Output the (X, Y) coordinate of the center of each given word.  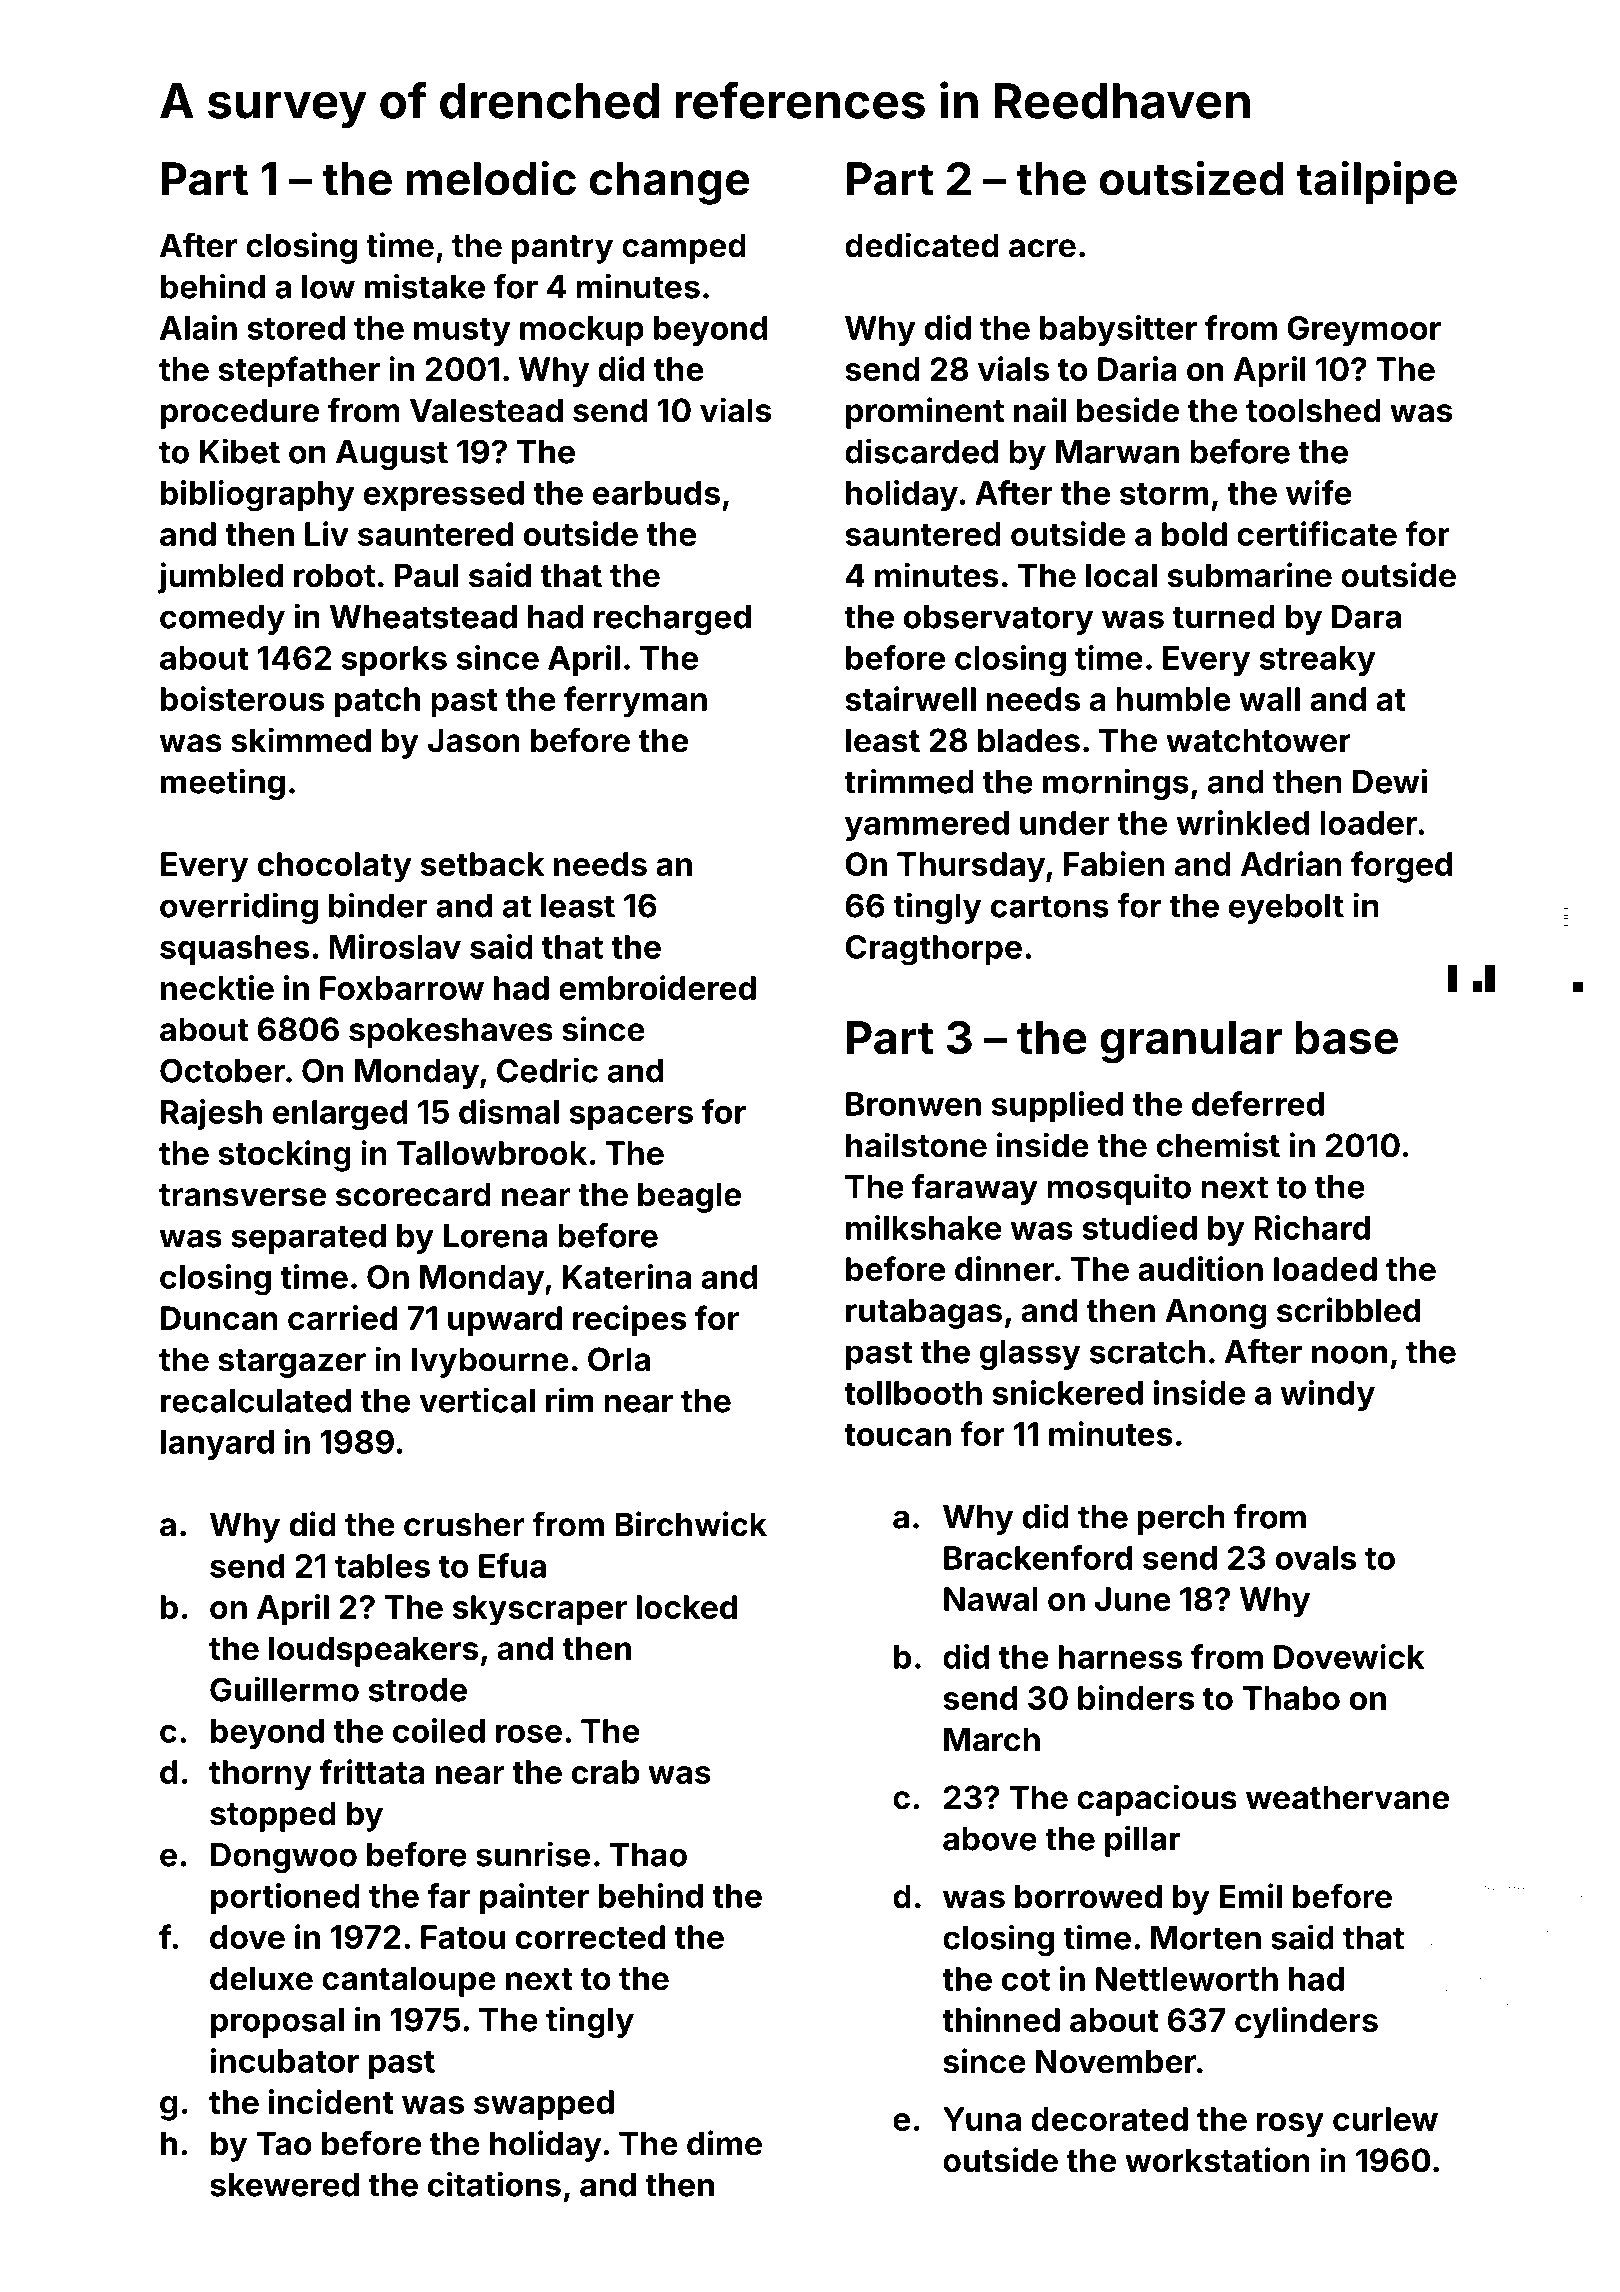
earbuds (656, 493)
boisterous (242, 698)
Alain (198, 327)
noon (1349, 1354)
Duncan (219, 1318)
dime (724, 2143)
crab (606, 1772)
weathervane (1347, 1797)
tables (382, 1566)
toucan (897, 1435)
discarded (921, 451)
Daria (1137, 368)
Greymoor (1364, 331)
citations (494, 2184)
